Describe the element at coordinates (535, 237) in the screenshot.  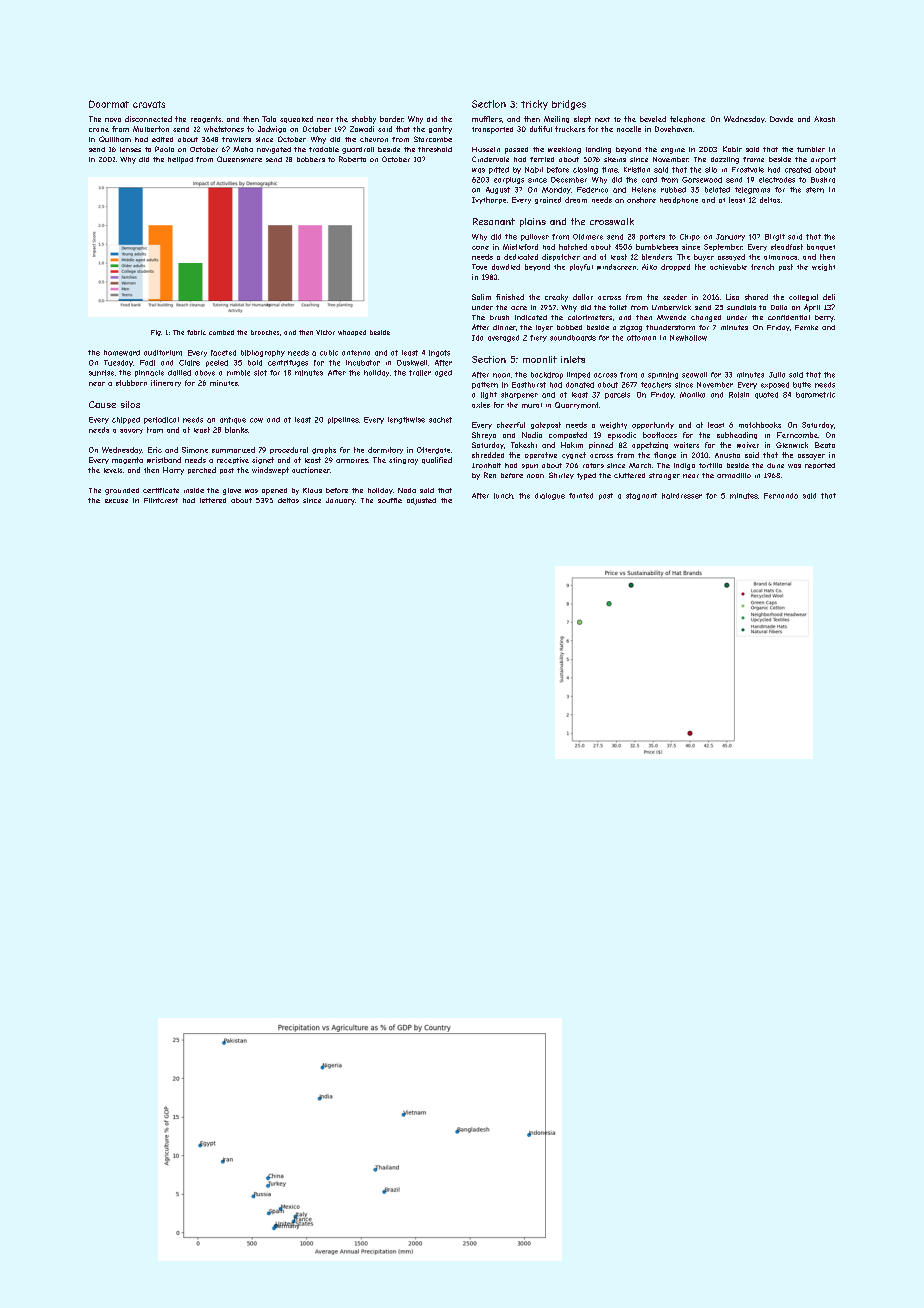
I see `pullover` at that location.
